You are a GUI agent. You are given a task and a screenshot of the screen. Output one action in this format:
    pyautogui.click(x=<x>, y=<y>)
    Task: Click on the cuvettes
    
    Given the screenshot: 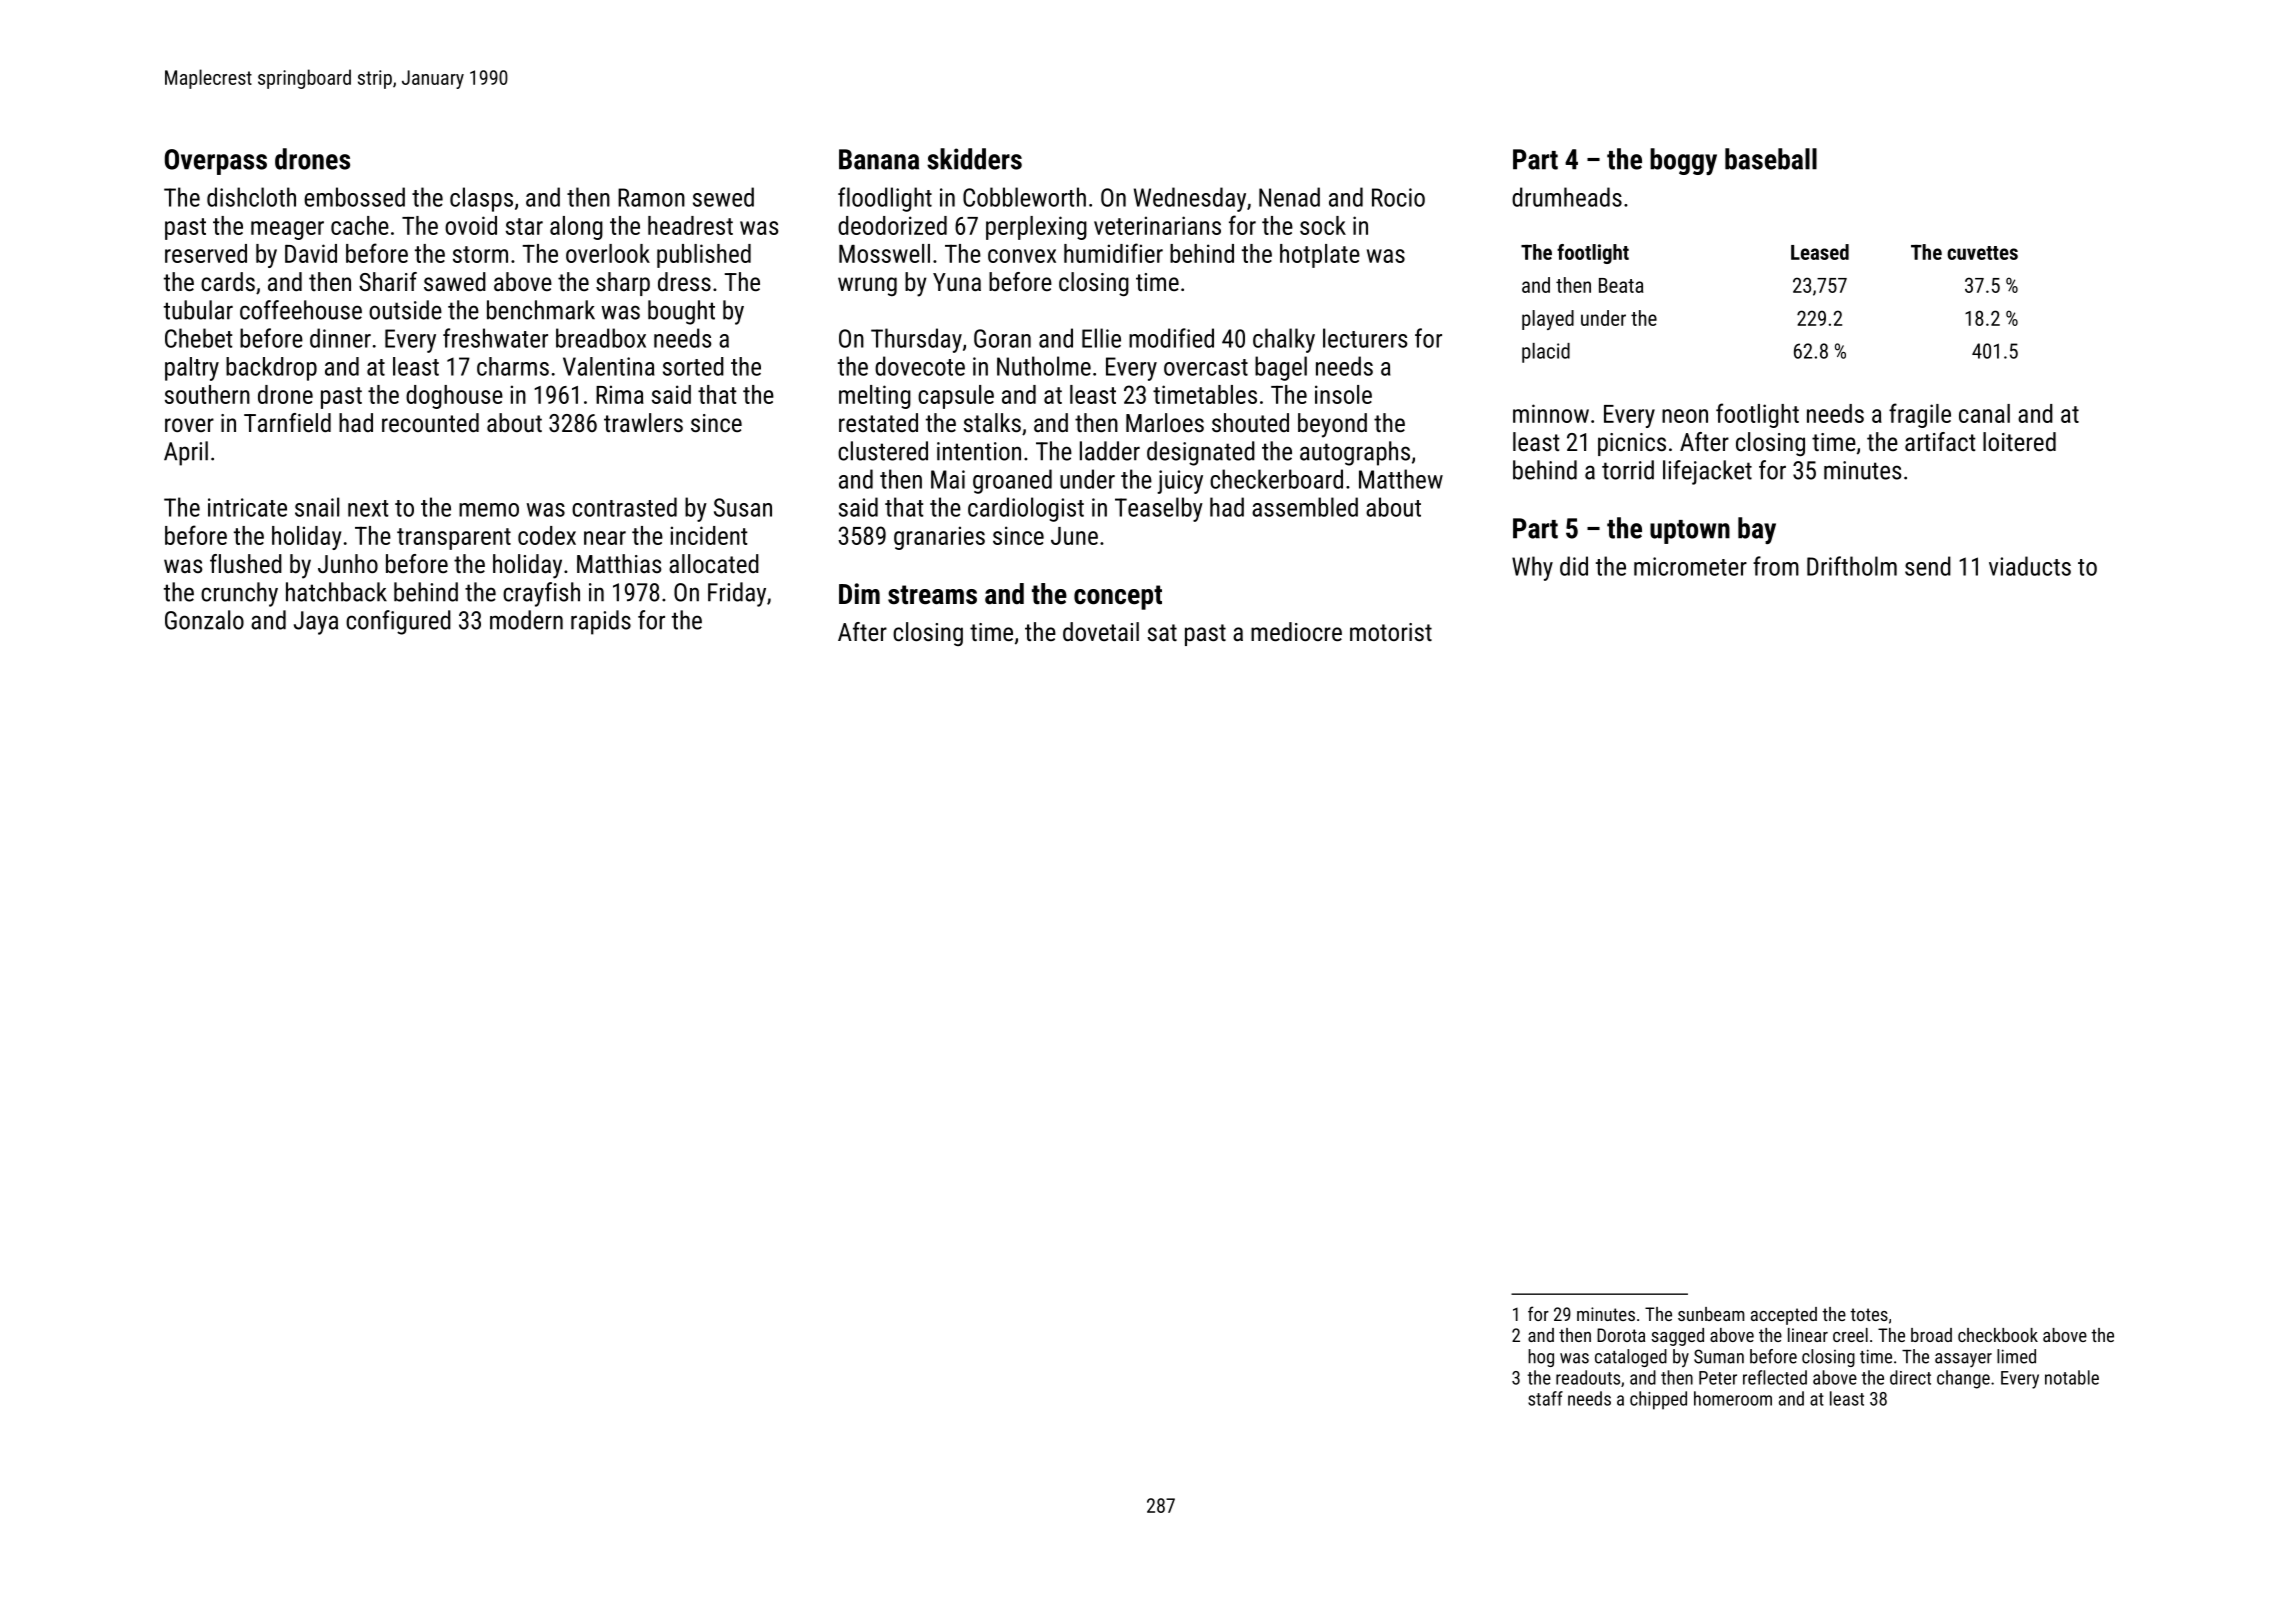 What is the action you would take?
    pyautogui.click(x=1982, y=253)
